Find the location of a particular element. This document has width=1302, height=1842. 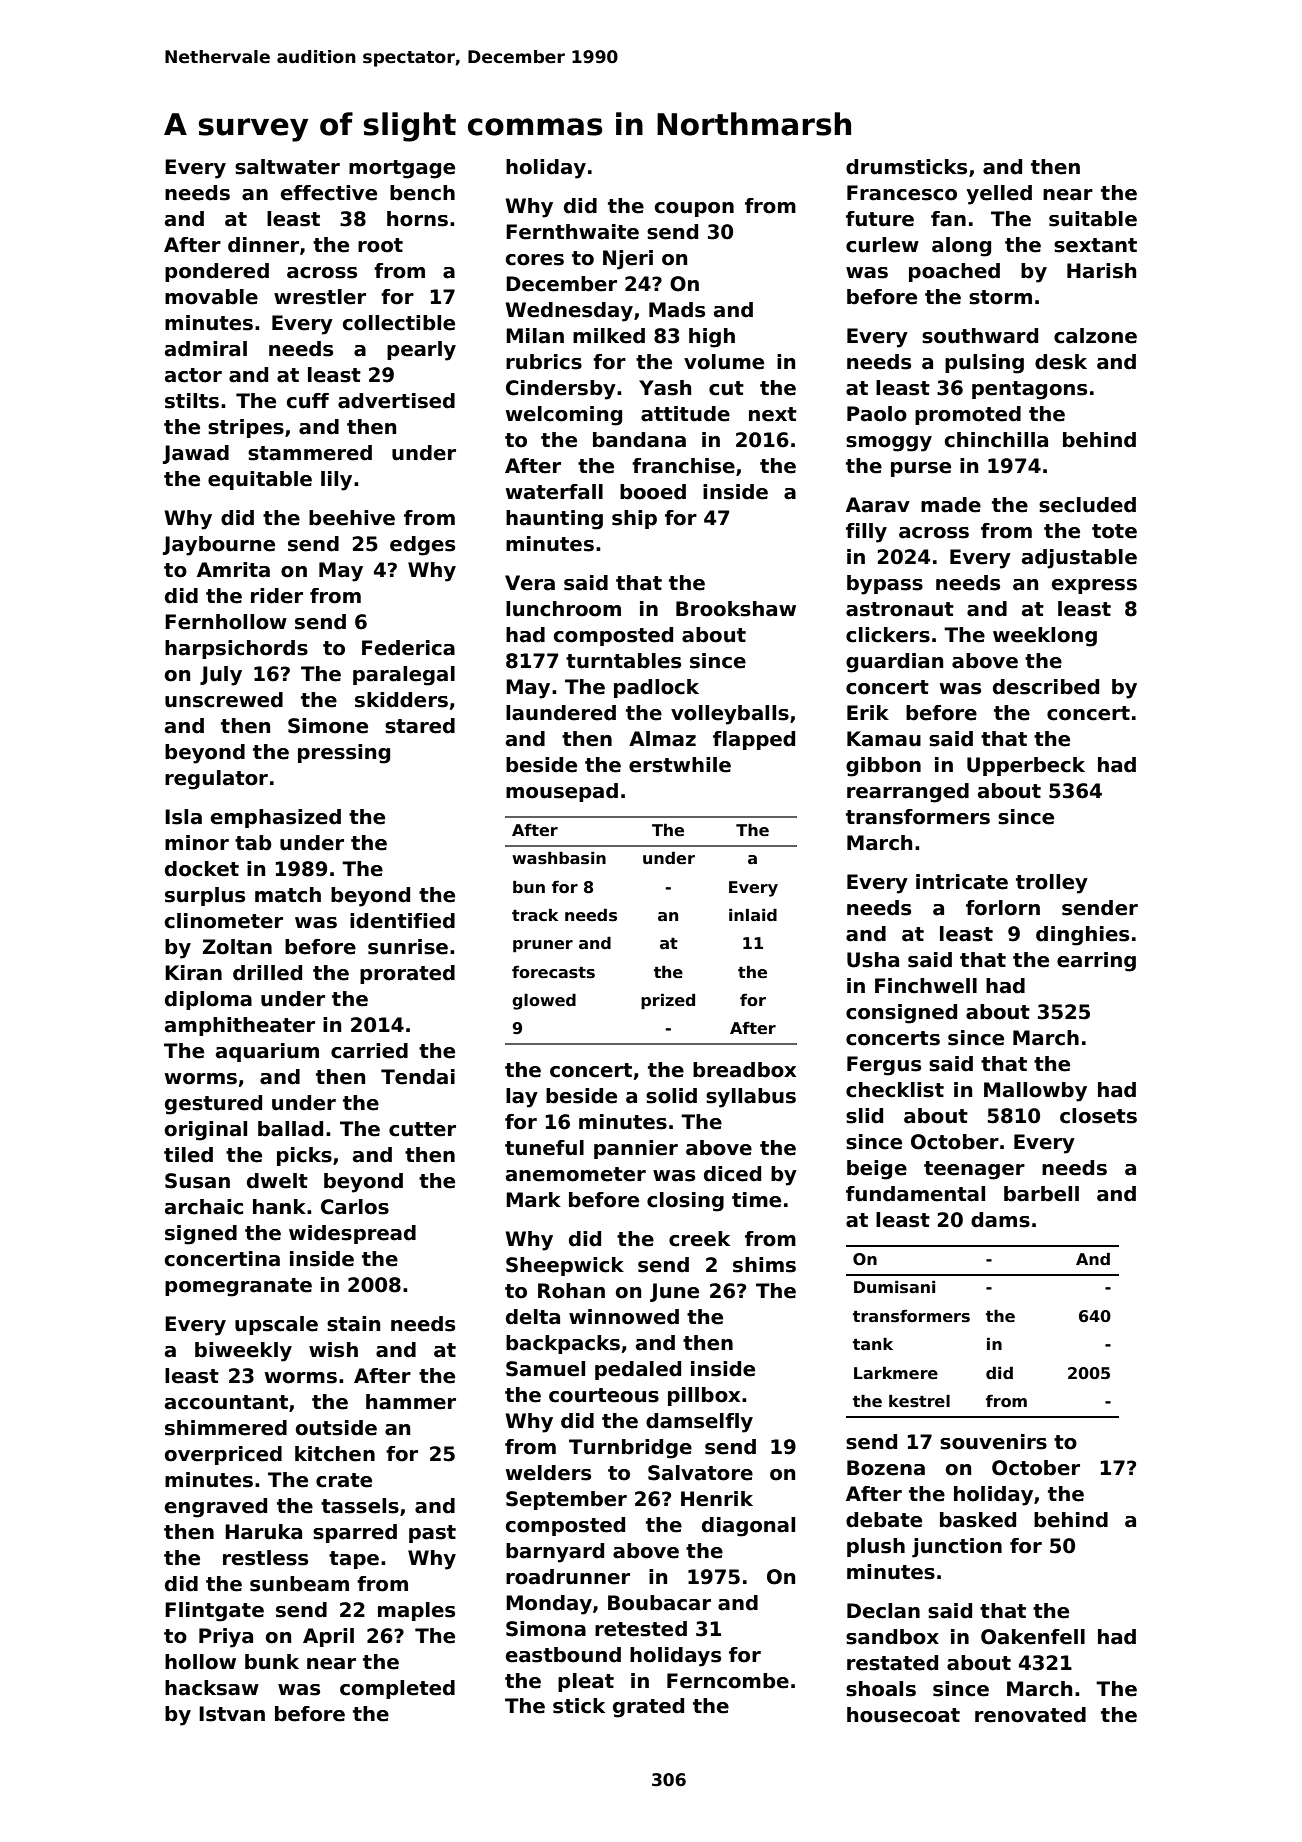

Kamau is located at coordinates (884, 739).
